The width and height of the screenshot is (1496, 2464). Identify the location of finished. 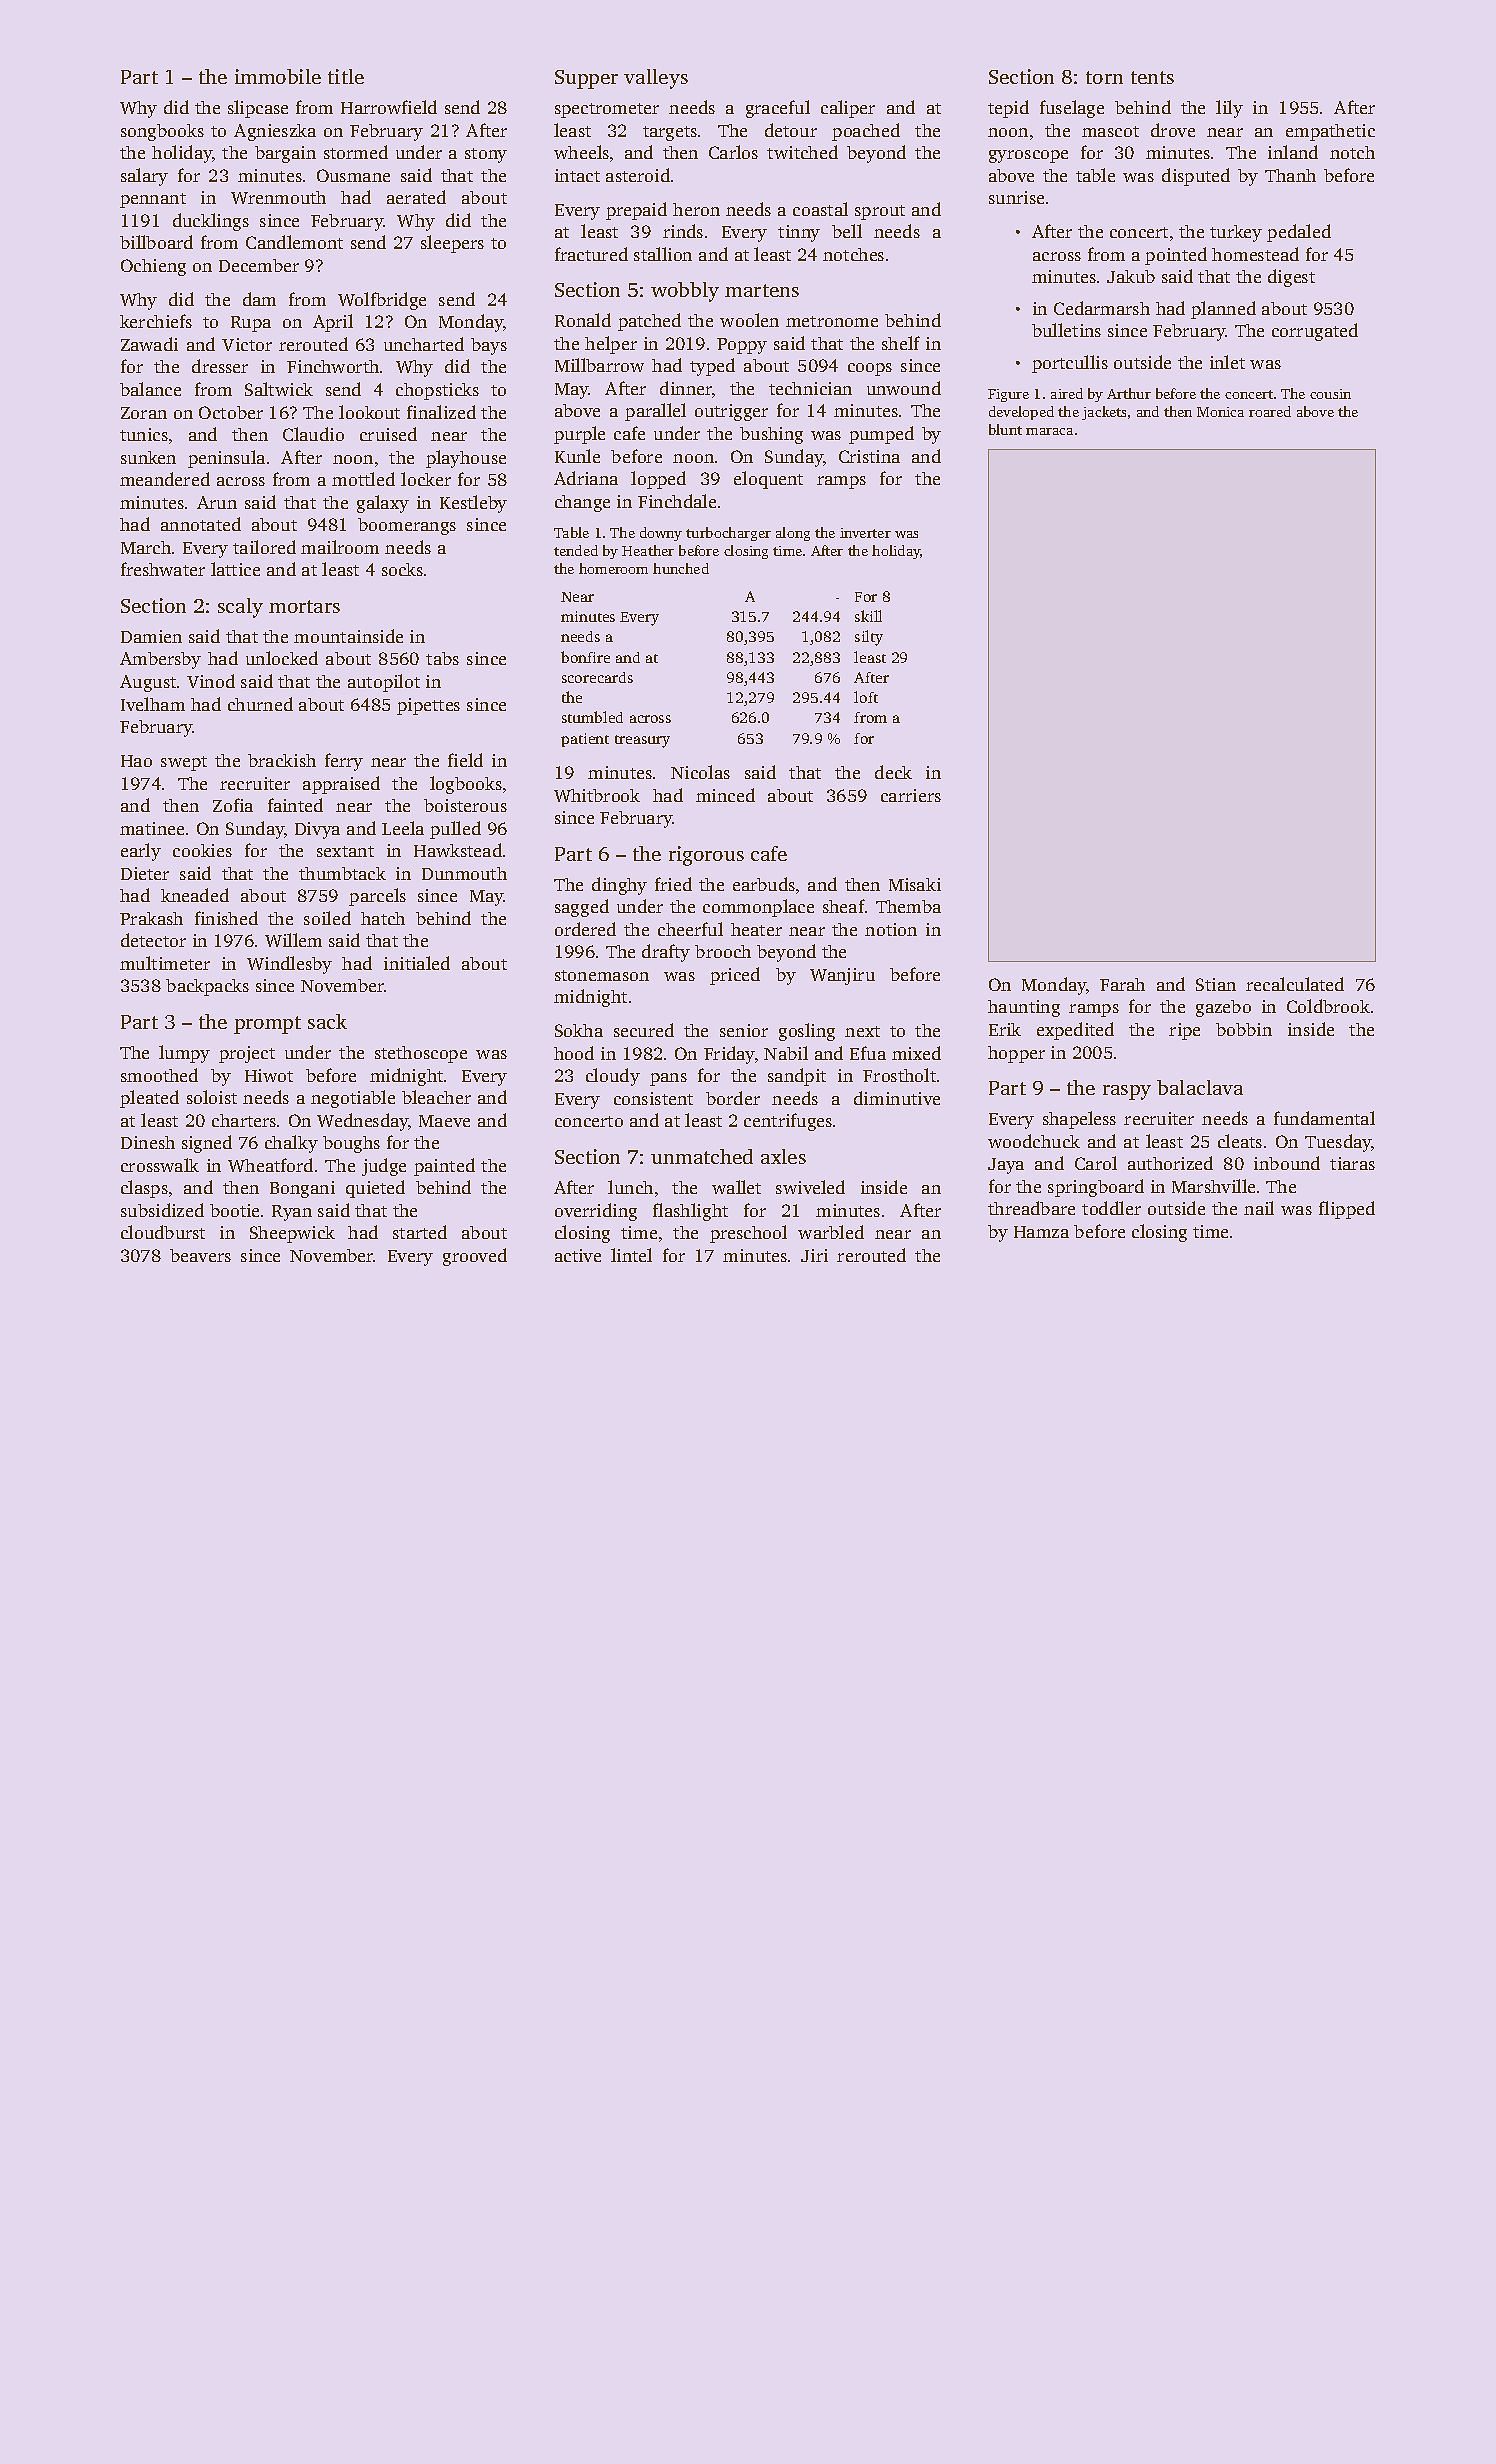
(226, 918).
